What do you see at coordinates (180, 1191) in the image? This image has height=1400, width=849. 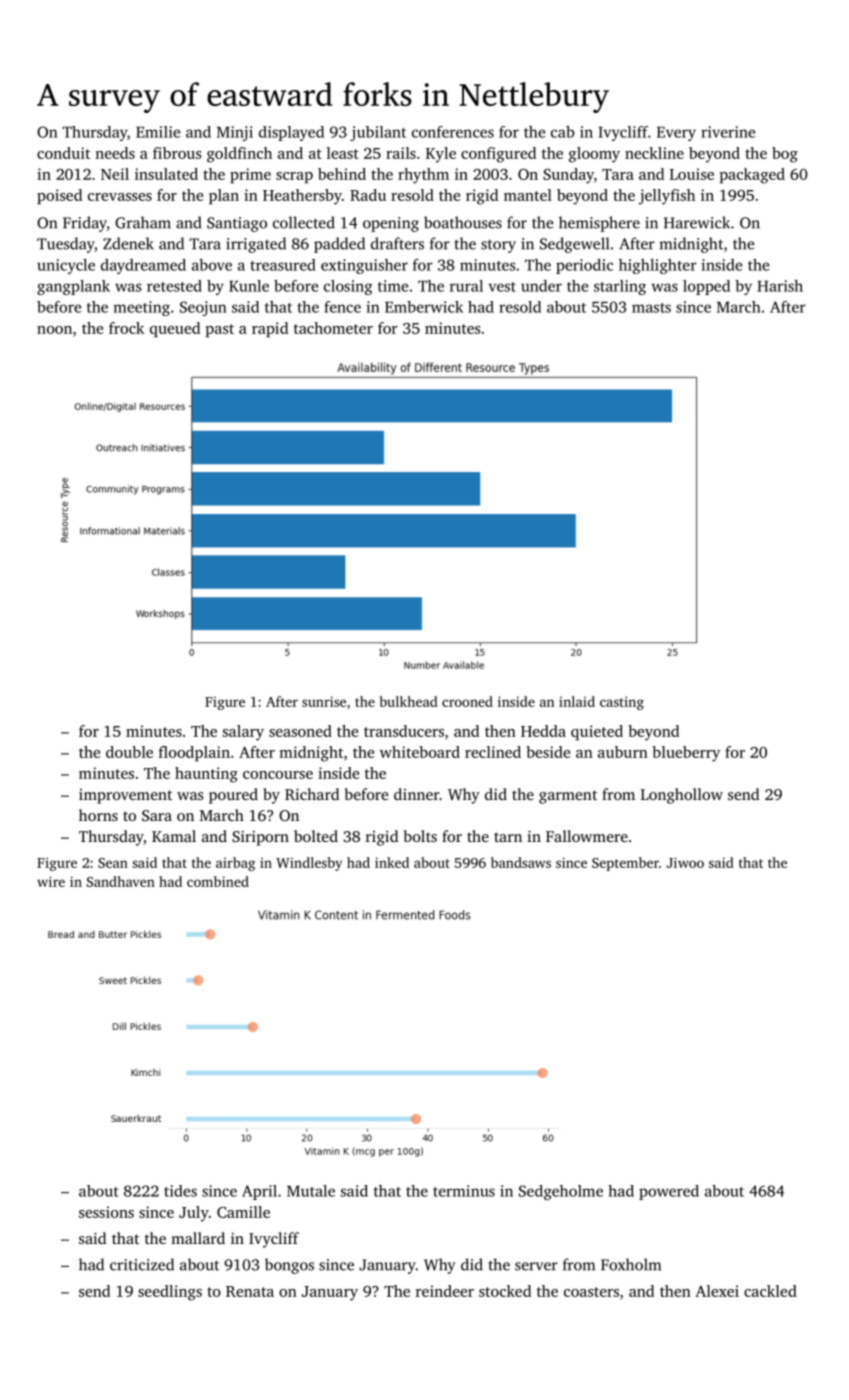 I see `tides` at bounding box center [180, 1191].
